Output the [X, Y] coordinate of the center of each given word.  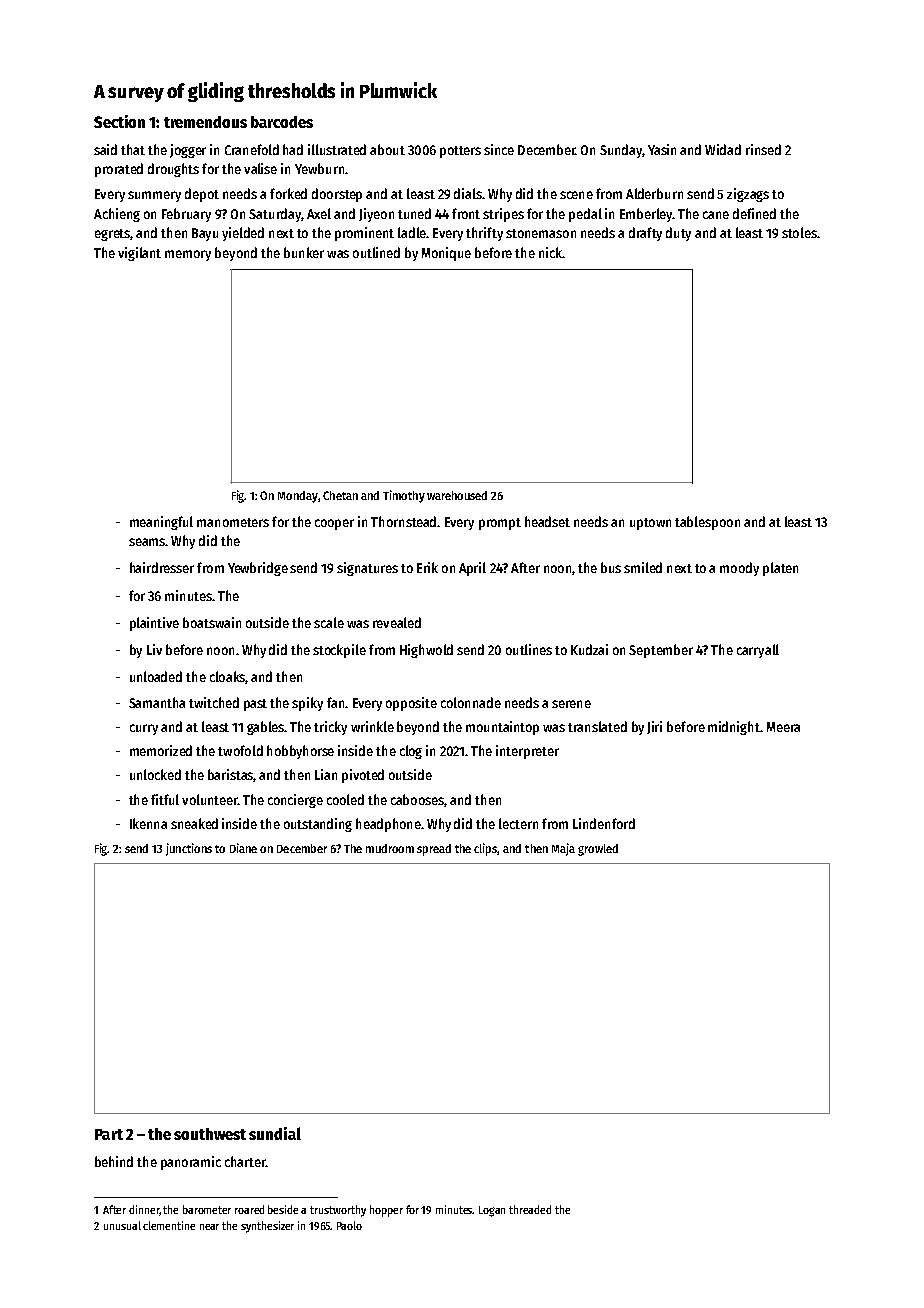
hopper [386, 1211]
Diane [243, 848]
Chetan [340, 495]
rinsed [763, 149]
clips [486, 849]
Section [119, 121]
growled [598, 850]
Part [109, 1134]
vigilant [139, 254]
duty [678, 234]
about [387, 149]
